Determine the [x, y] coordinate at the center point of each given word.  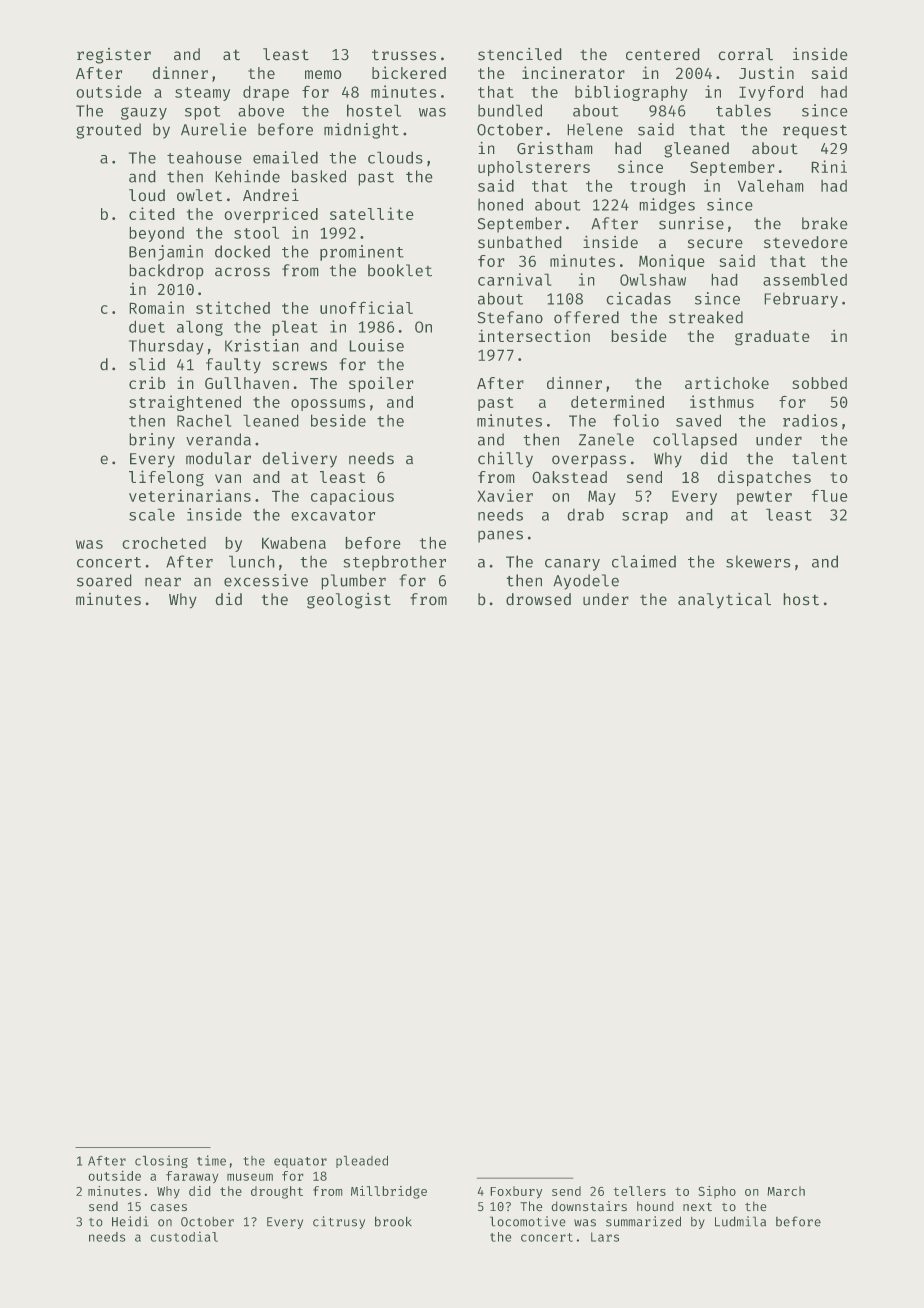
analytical [724, 601]
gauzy [144, 113]
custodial [184, 1236]
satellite [372, 213]
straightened [185, 403]
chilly [505, 460]
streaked [706, 317]
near [163, 582]
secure [715, 244]
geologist [349, 601]
